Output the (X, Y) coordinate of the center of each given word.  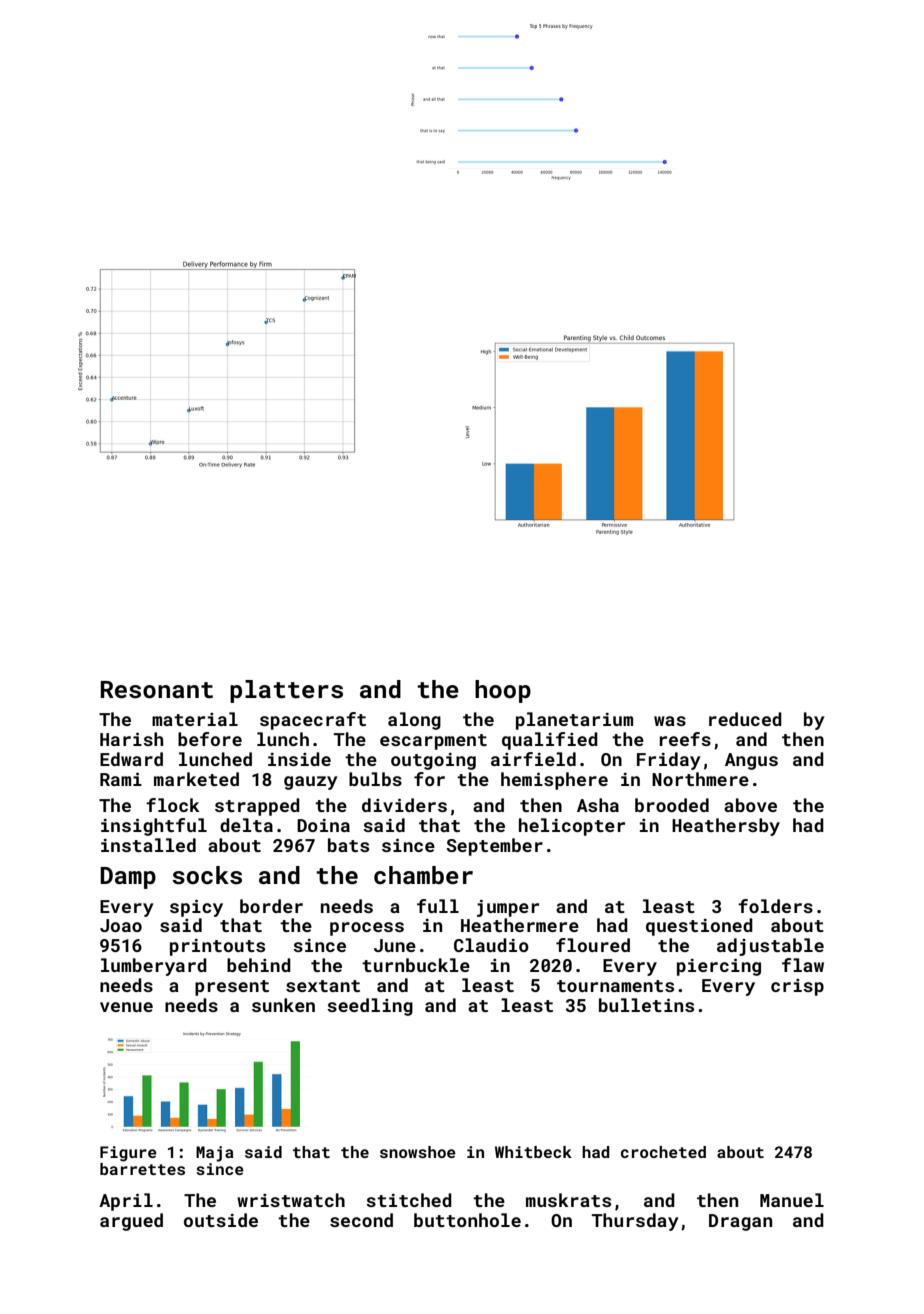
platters (286, 691)
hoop (503, 691)
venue (126, 1007)
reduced (745, 719)
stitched (409, 1200)
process (367, 929)
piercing (719, 967)
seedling (370, 1007)
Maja (215, 1154)
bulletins (646, 1005)
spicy (196, 908)
